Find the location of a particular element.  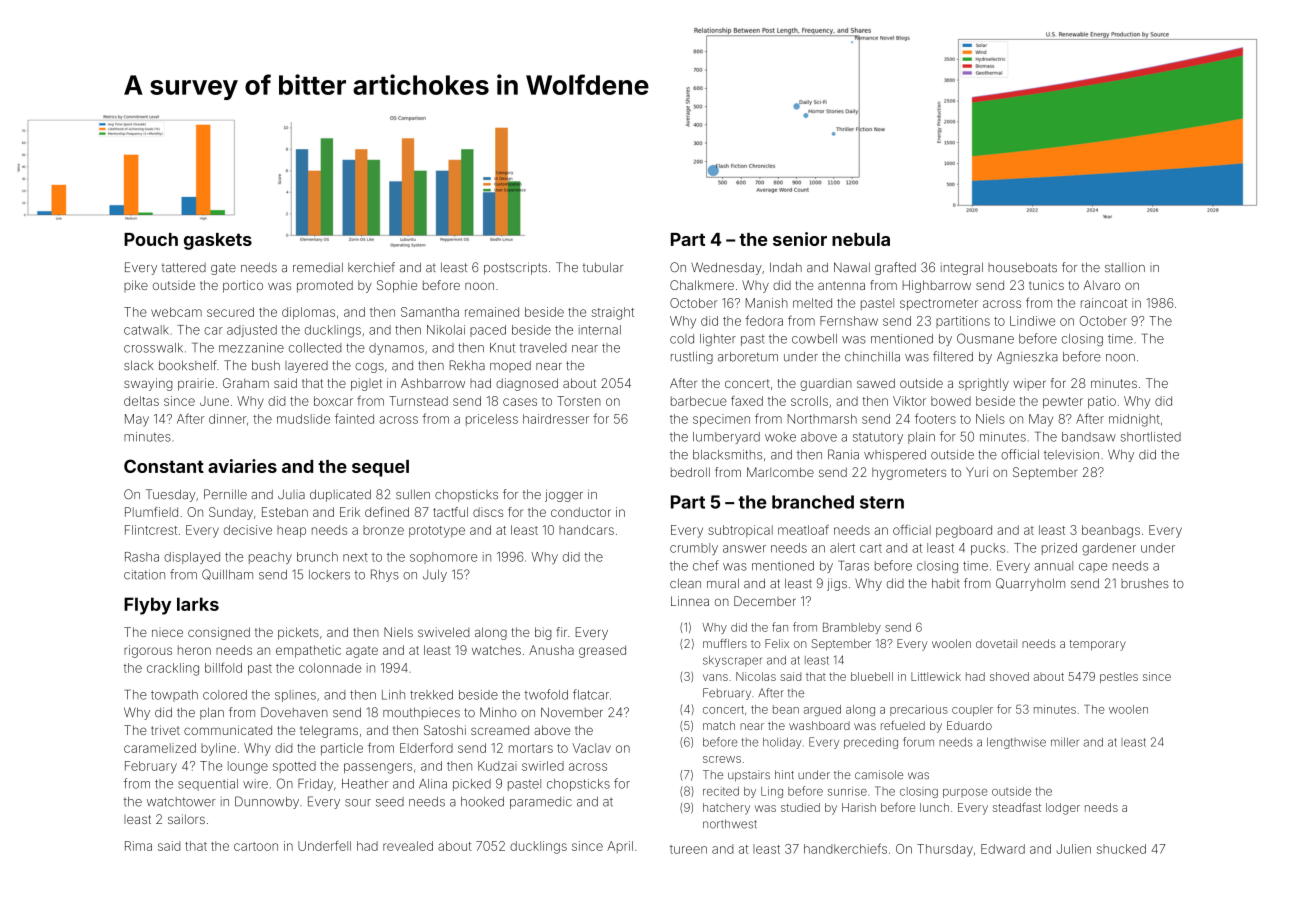

remedial is located at coordinates (318, 267).
